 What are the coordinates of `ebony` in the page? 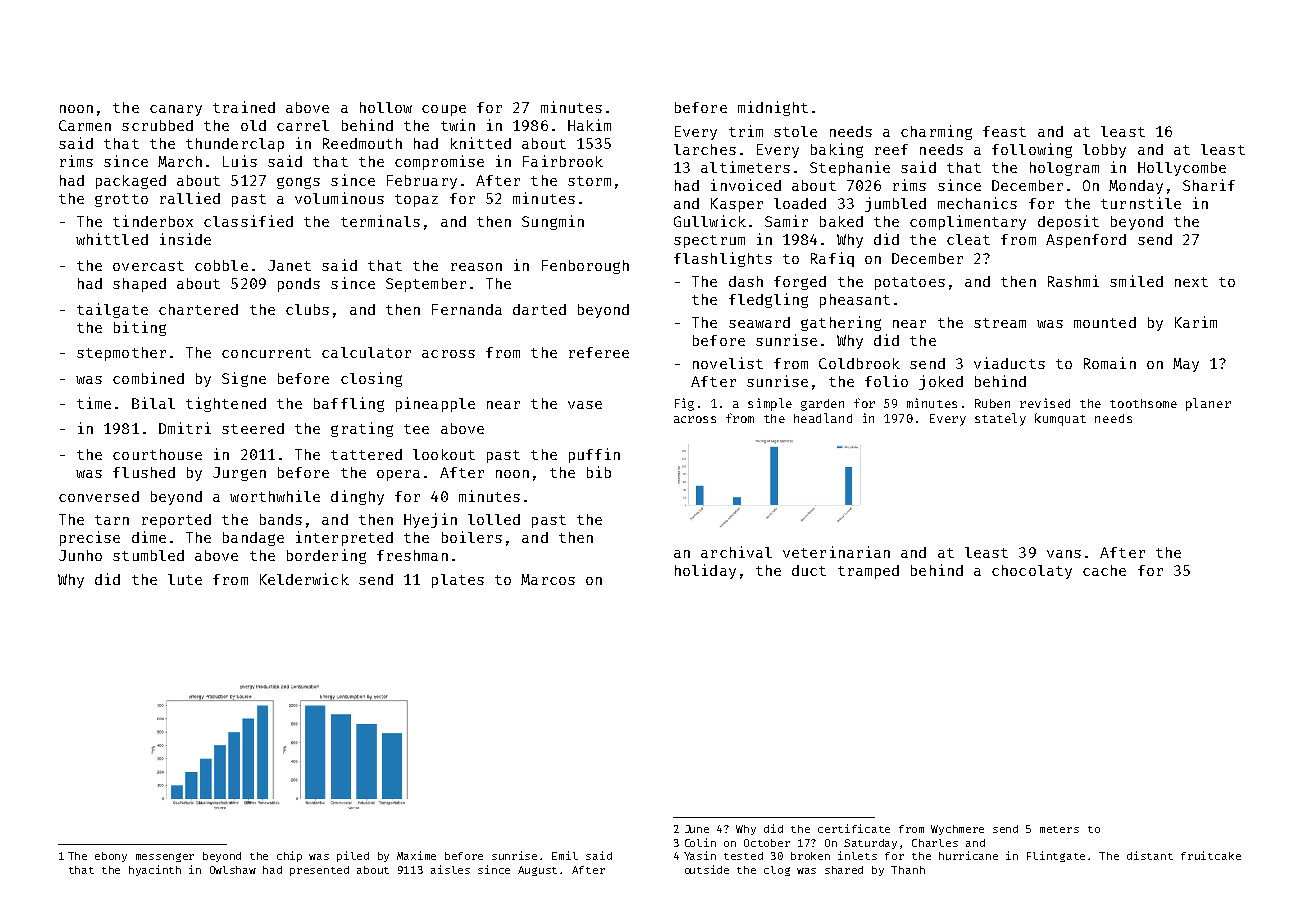 It's located at (111, 857).
